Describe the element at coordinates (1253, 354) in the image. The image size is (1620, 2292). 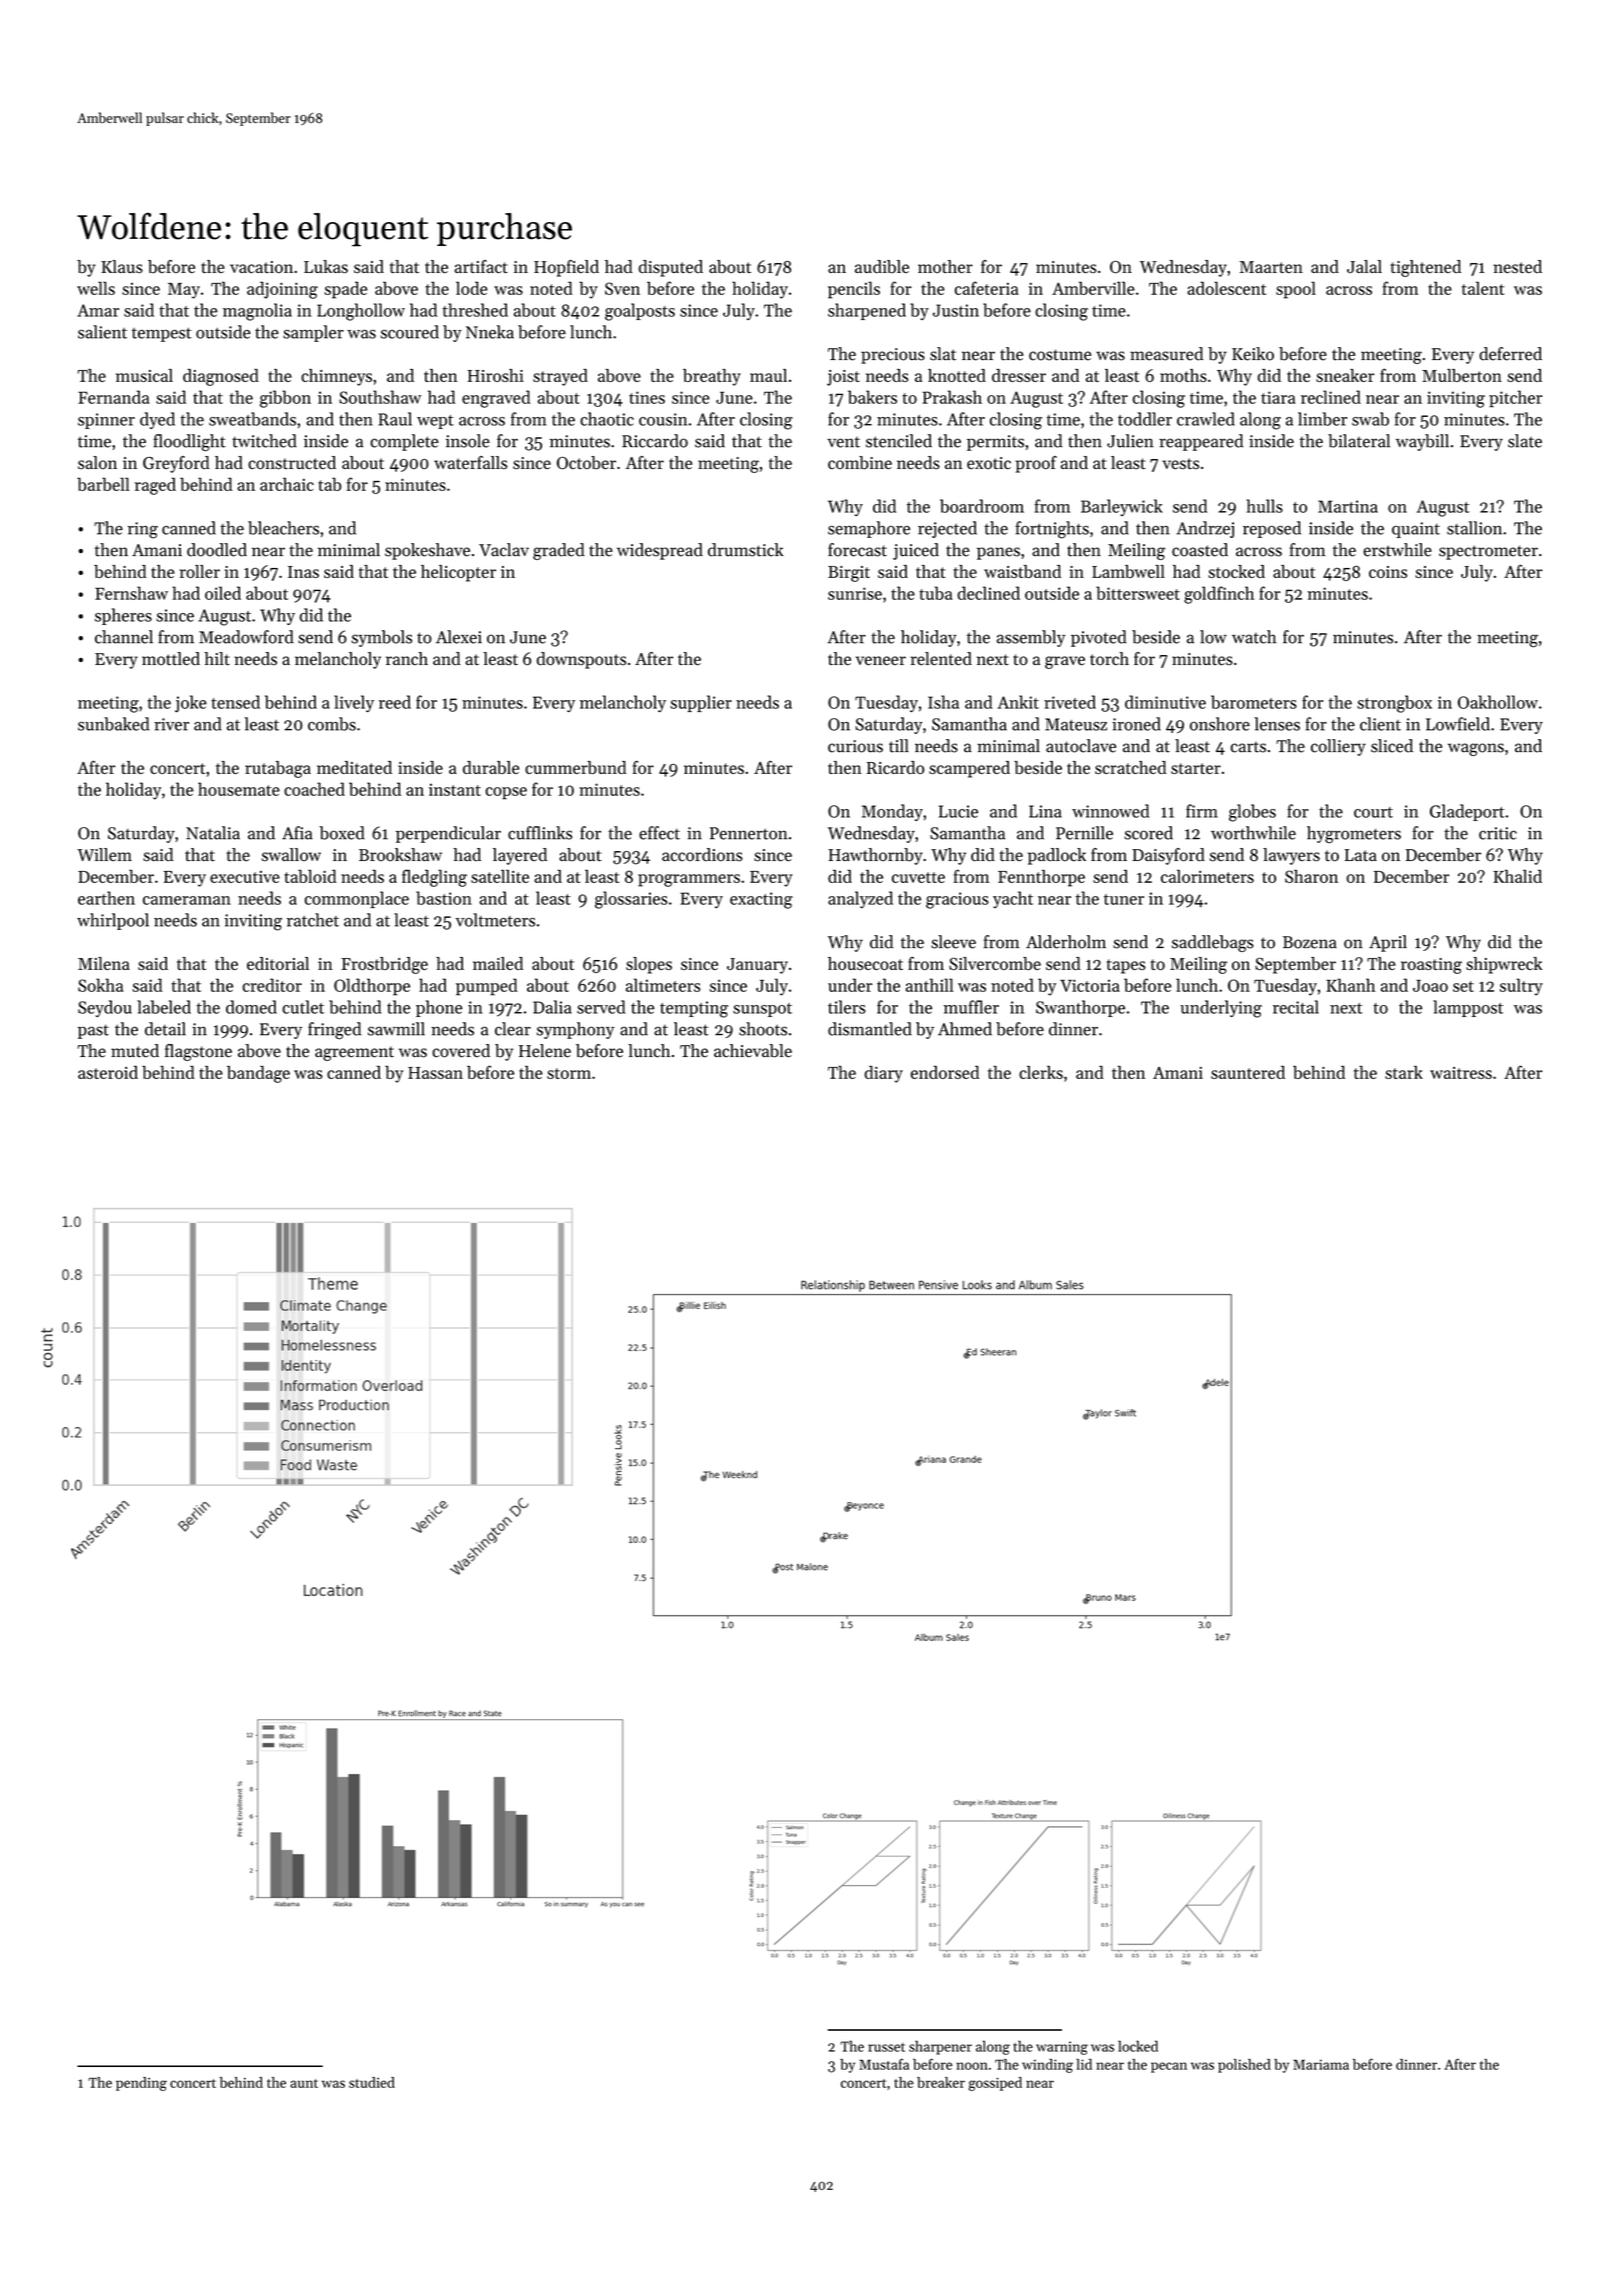
I see `Keiko` at that location.
